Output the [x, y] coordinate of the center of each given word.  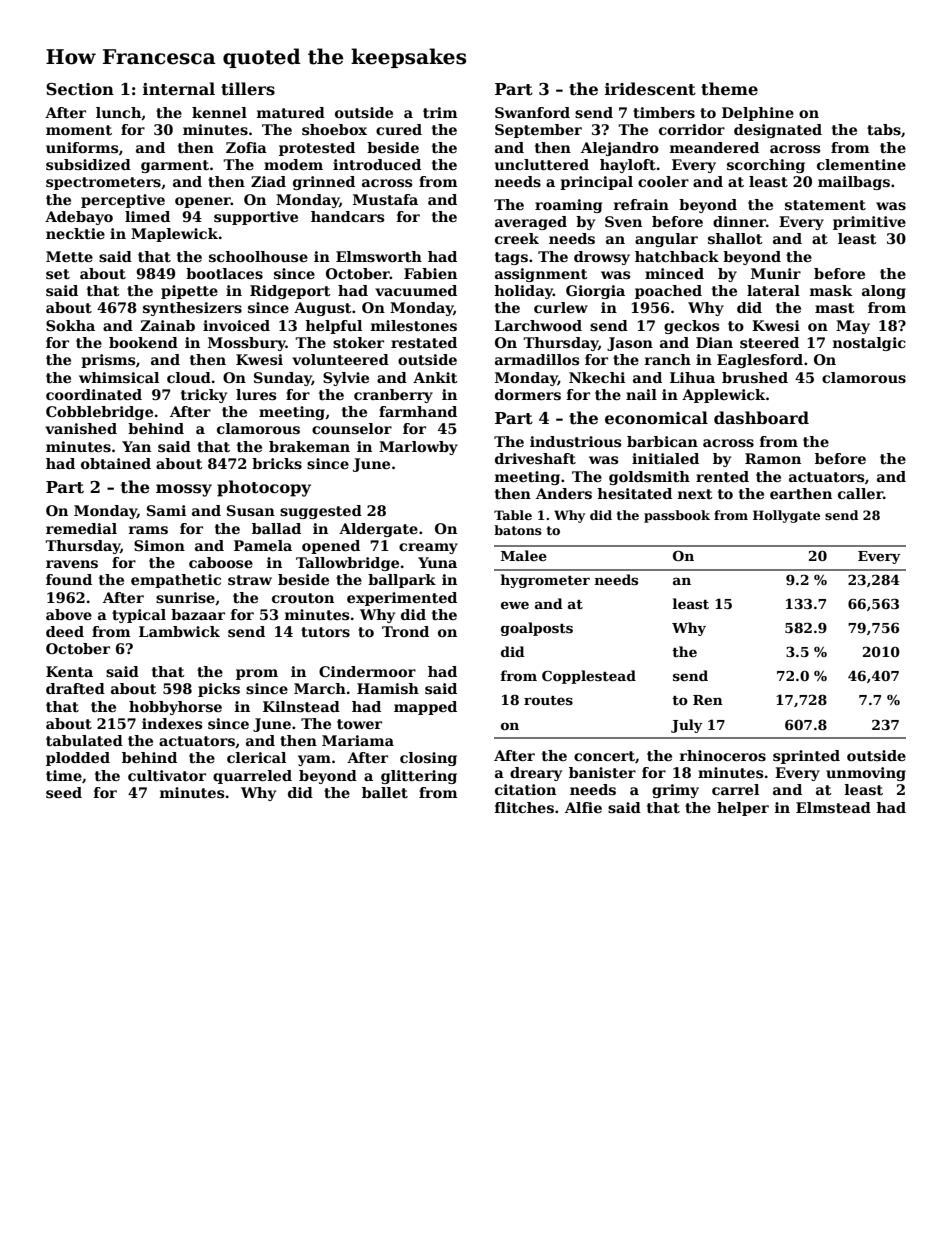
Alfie [583, 807]
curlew [561, 307]
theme [729, 89]
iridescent [650, 89]
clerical [256, 757]
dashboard [761, 418]
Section [80, 89]
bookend [143, 342]
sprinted [806, 757]
